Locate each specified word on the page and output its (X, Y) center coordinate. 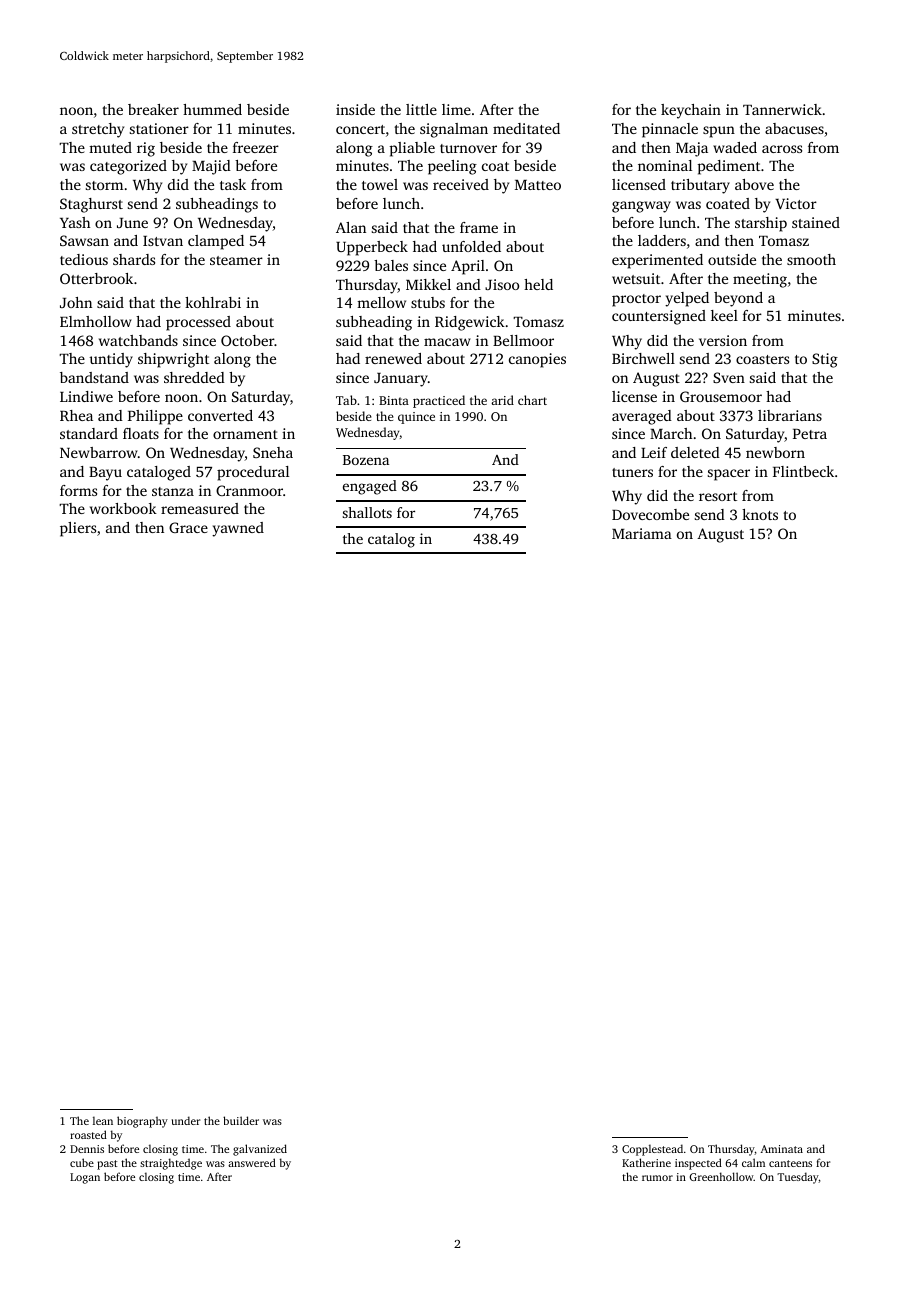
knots (760, 514)
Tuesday (798, 1178)
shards (134, 259)
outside (732, 259)
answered (252, 1162)
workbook (123, 508)
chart (532, 400)
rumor (657, 1178)
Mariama (642, 533)
